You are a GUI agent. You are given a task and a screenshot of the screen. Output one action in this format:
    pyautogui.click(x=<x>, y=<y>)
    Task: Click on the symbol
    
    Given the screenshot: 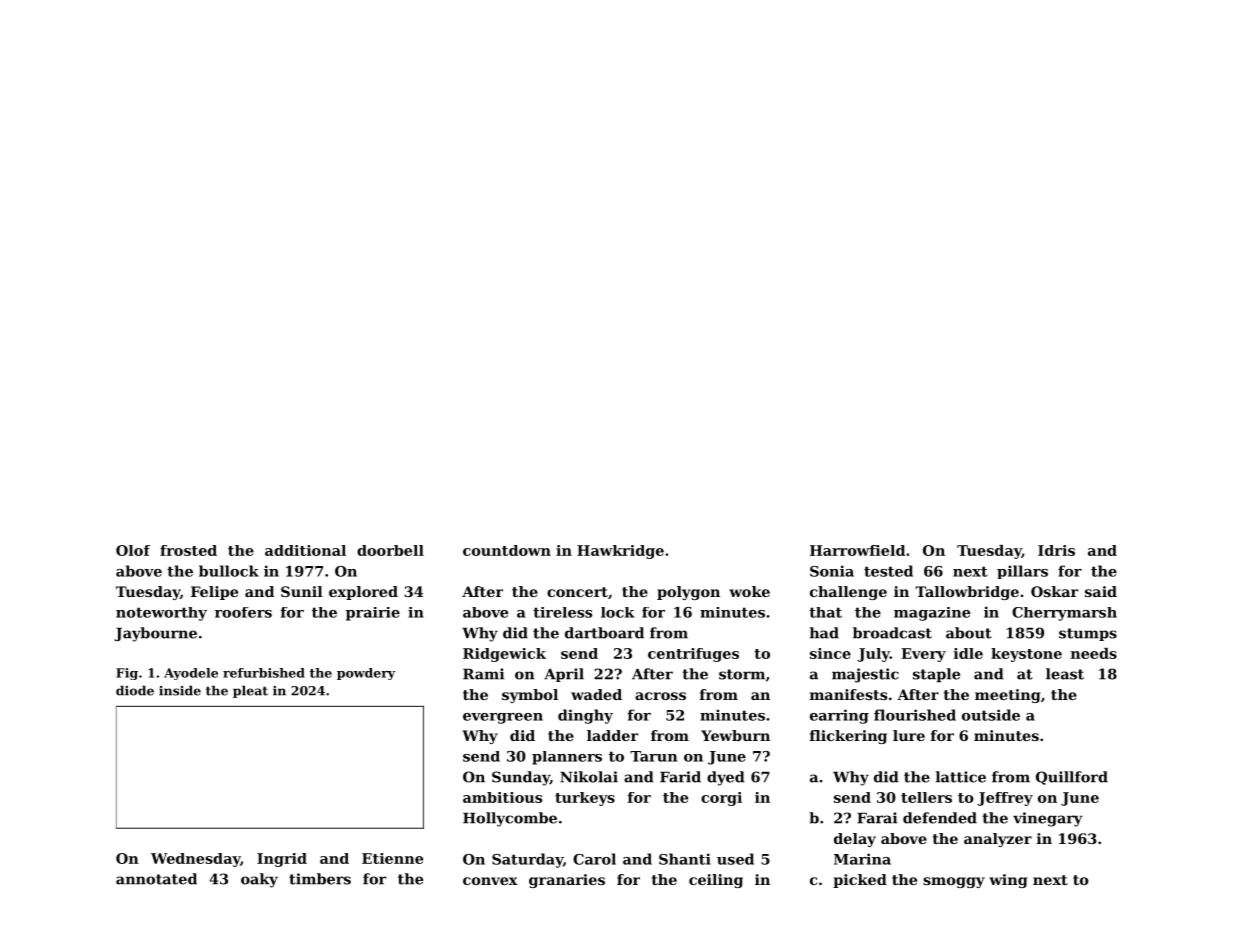 What is the action you would take?
    pyautogui.click(x=530, y=696)
